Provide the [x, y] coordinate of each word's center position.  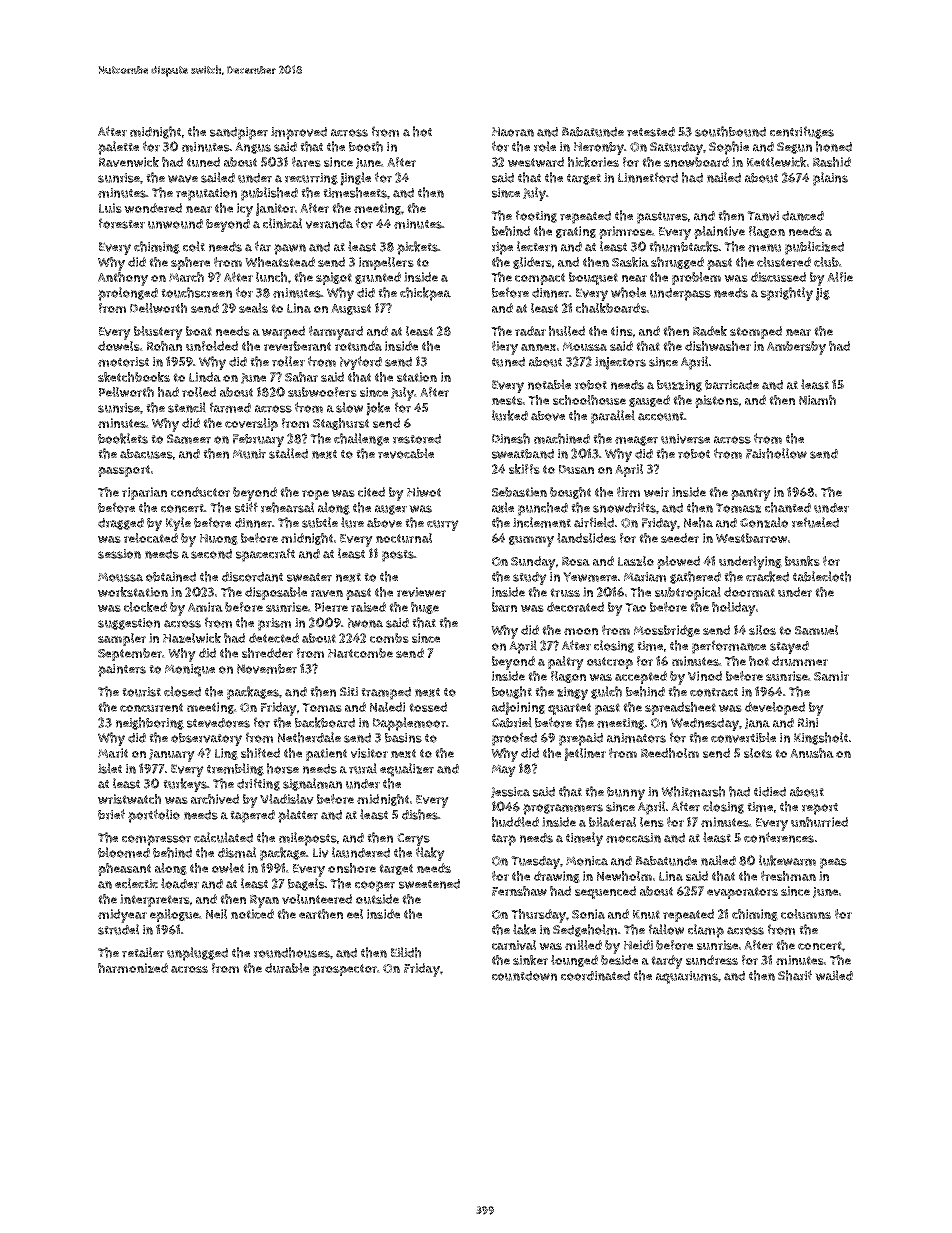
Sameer [189, 439]
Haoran [513, 132]
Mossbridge [667, 631]
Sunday [533, 563]
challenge [361, 439]
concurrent [151, 707]
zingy [572, 693]
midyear [122, 916]
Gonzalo [764, 522]
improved [299, 133]
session [119, 554]
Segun [794, 148]
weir [656, 492]
